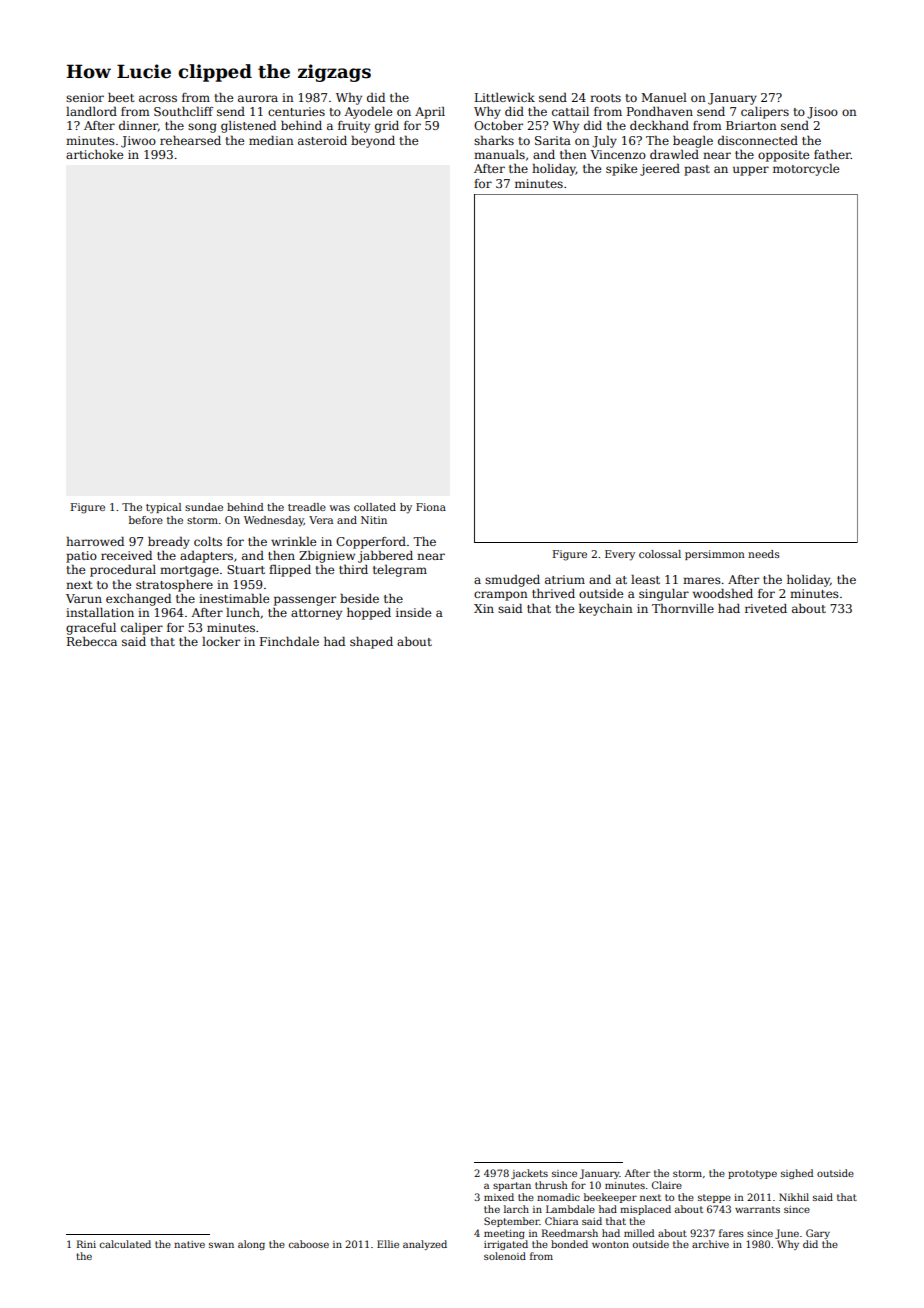 This image has height=1308, width=924. What do you see at coordinates (125, 1244) in the image?
I see `calculated` at bounding box center [125, 1244].
